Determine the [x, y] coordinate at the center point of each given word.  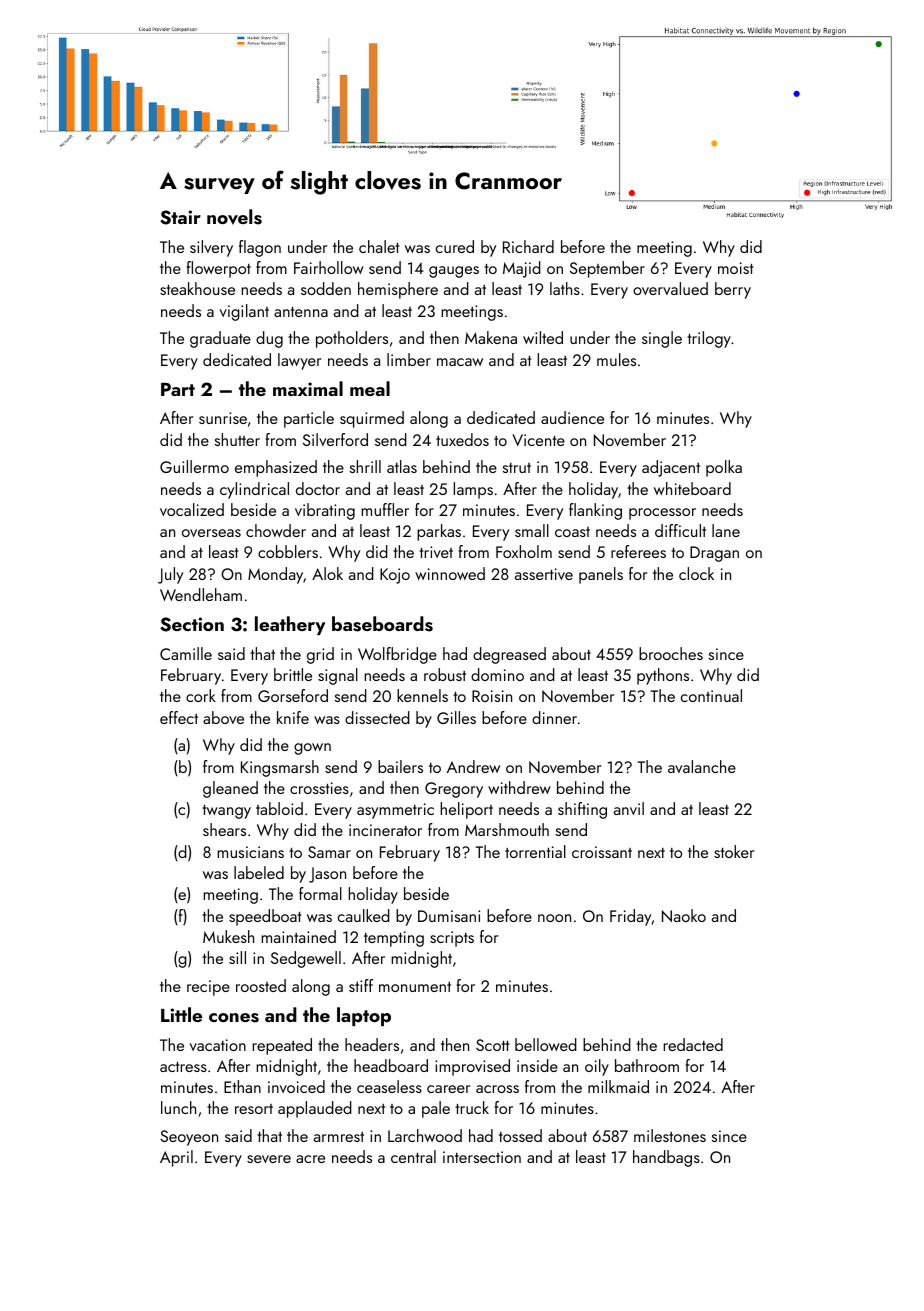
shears [224, 829]
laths [565, 288]
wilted [543, 337]
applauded [315, 1109]
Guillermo [194, 466]
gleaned [230, 789]
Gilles [456, 717]
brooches [671, 653]
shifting [582, 810]
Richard [528, 246]
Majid [522, 269]
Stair [180, 217]
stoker [734, 851]
